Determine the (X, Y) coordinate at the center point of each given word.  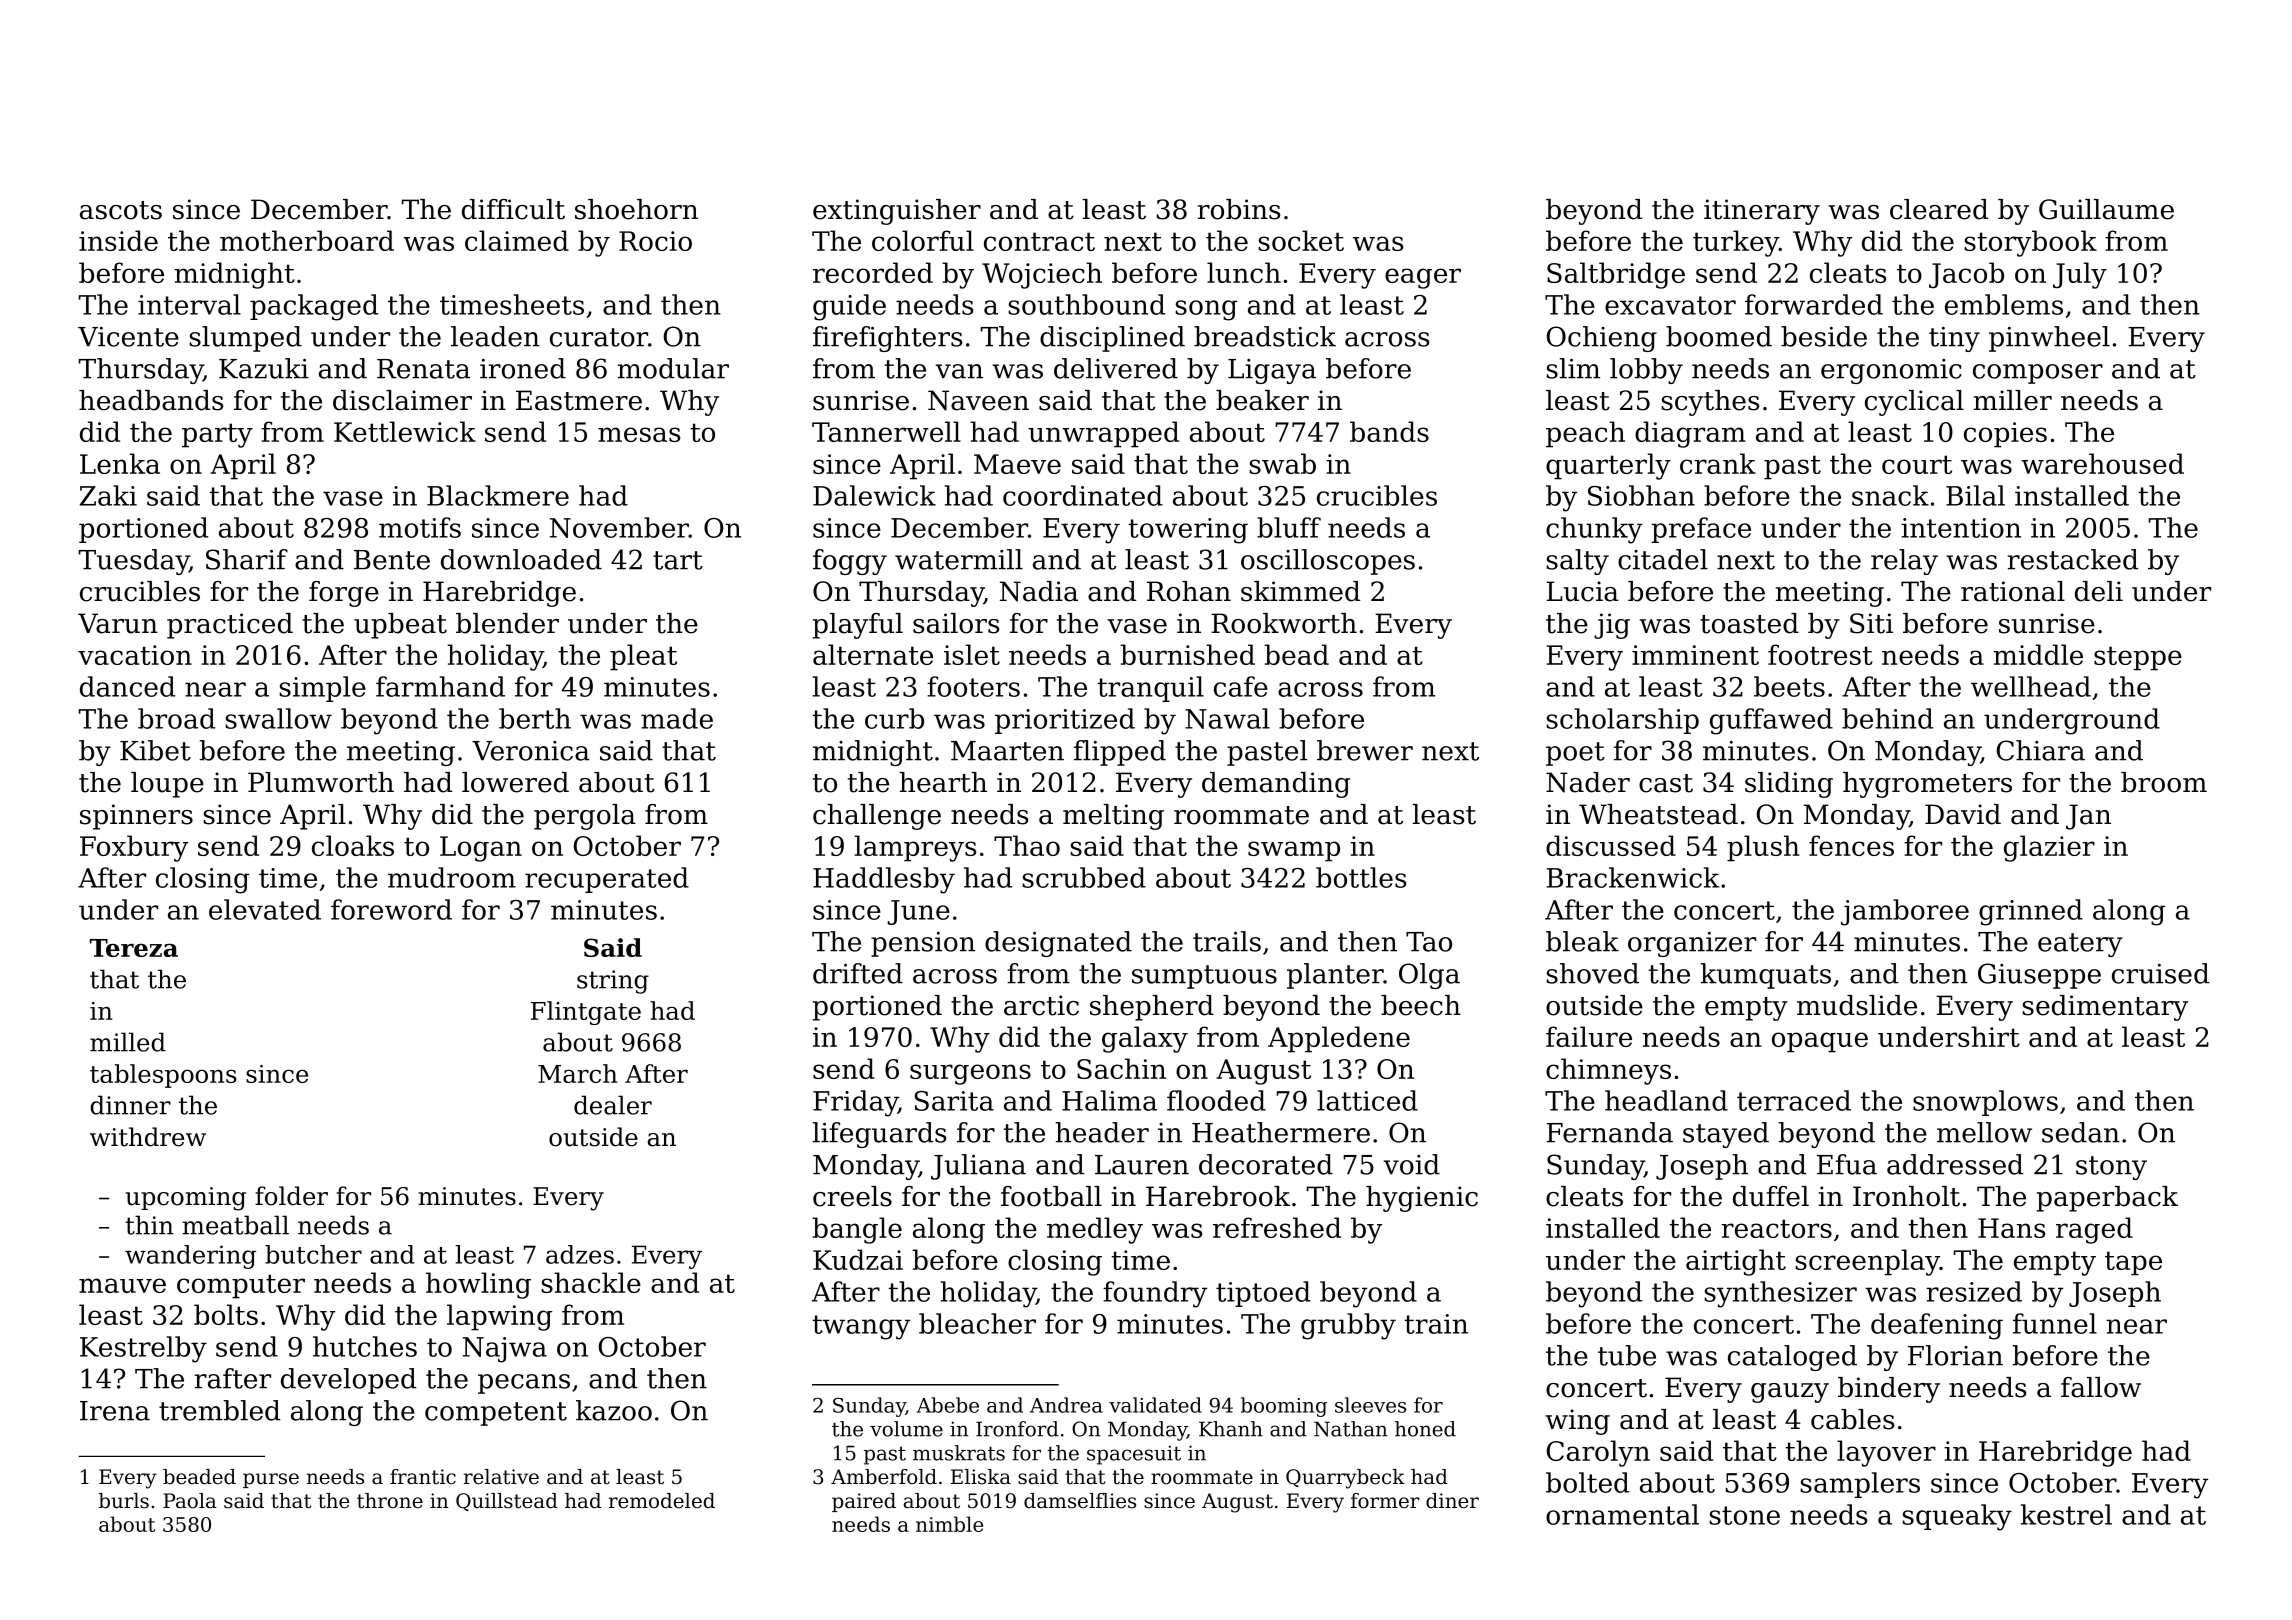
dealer (613, 1105)
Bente (392, 560)
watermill (959, 559)
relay (1904, 562)
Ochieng (1602, 339)
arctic (1041, 1005)
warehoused (2102, 463)
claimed (517, 240)
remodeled (662, 1501)
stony (2111, 1168)
